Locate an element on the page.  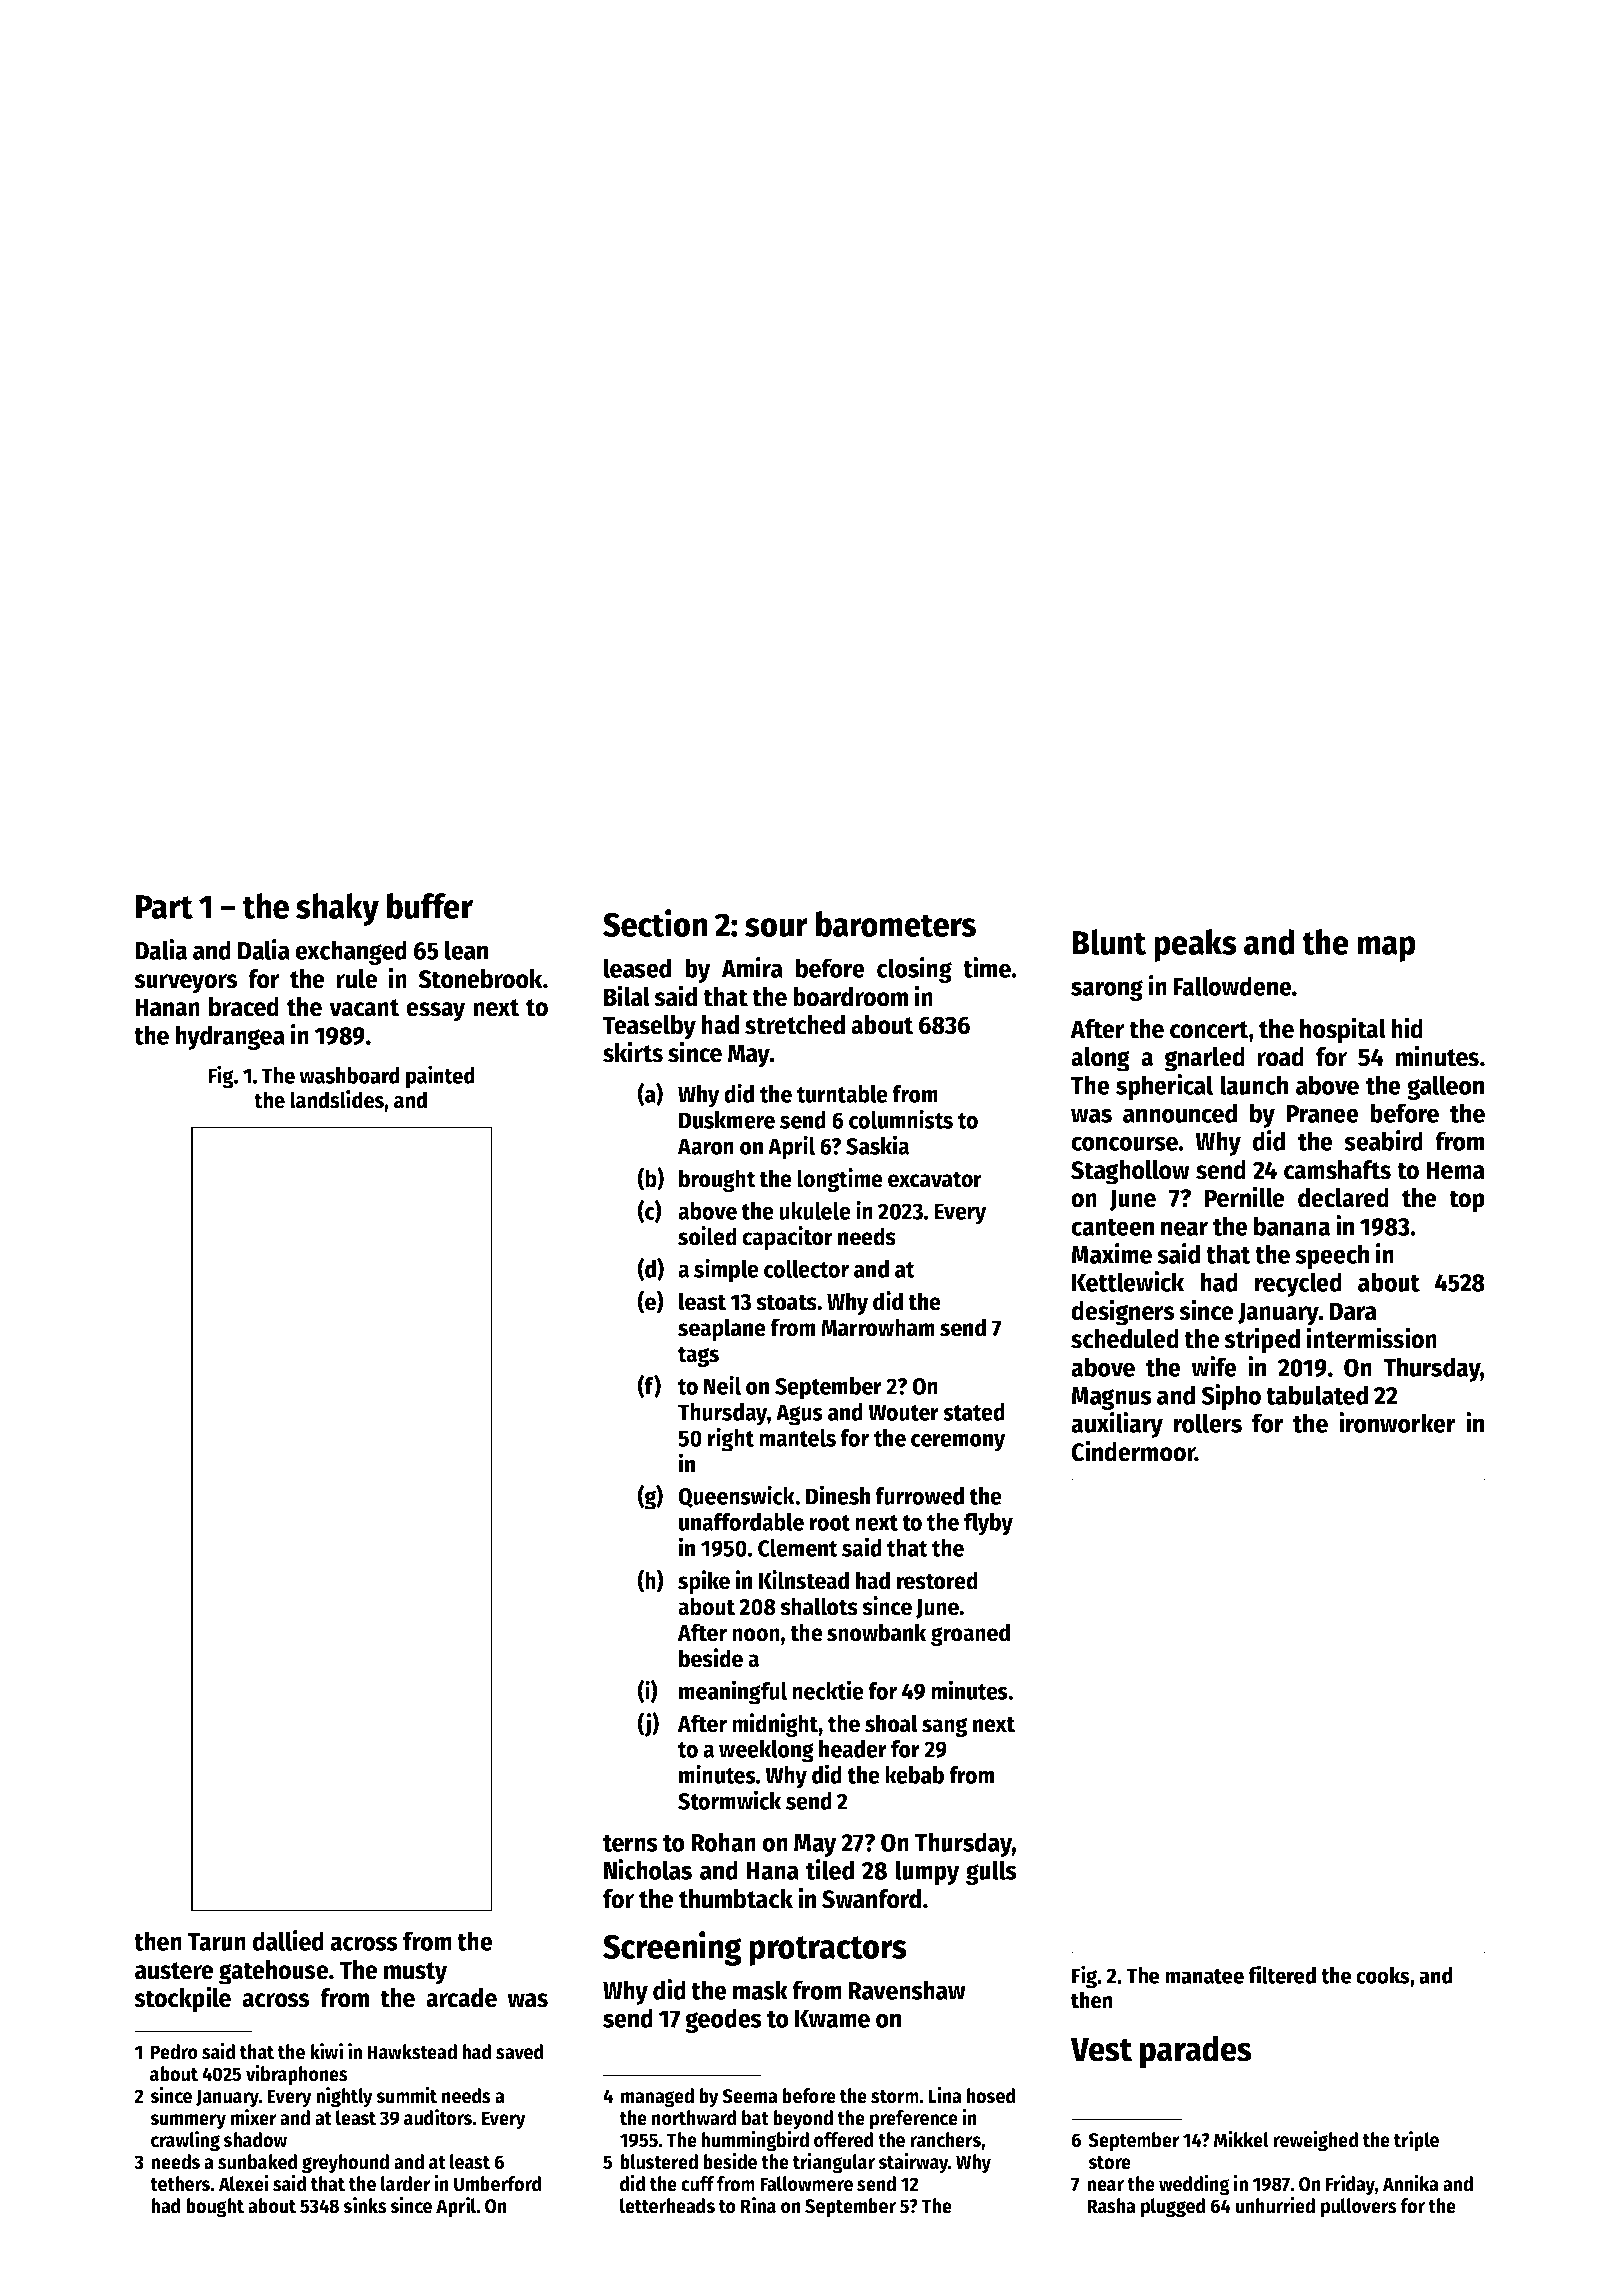
concert is located at coordinates (1209, 1030).
